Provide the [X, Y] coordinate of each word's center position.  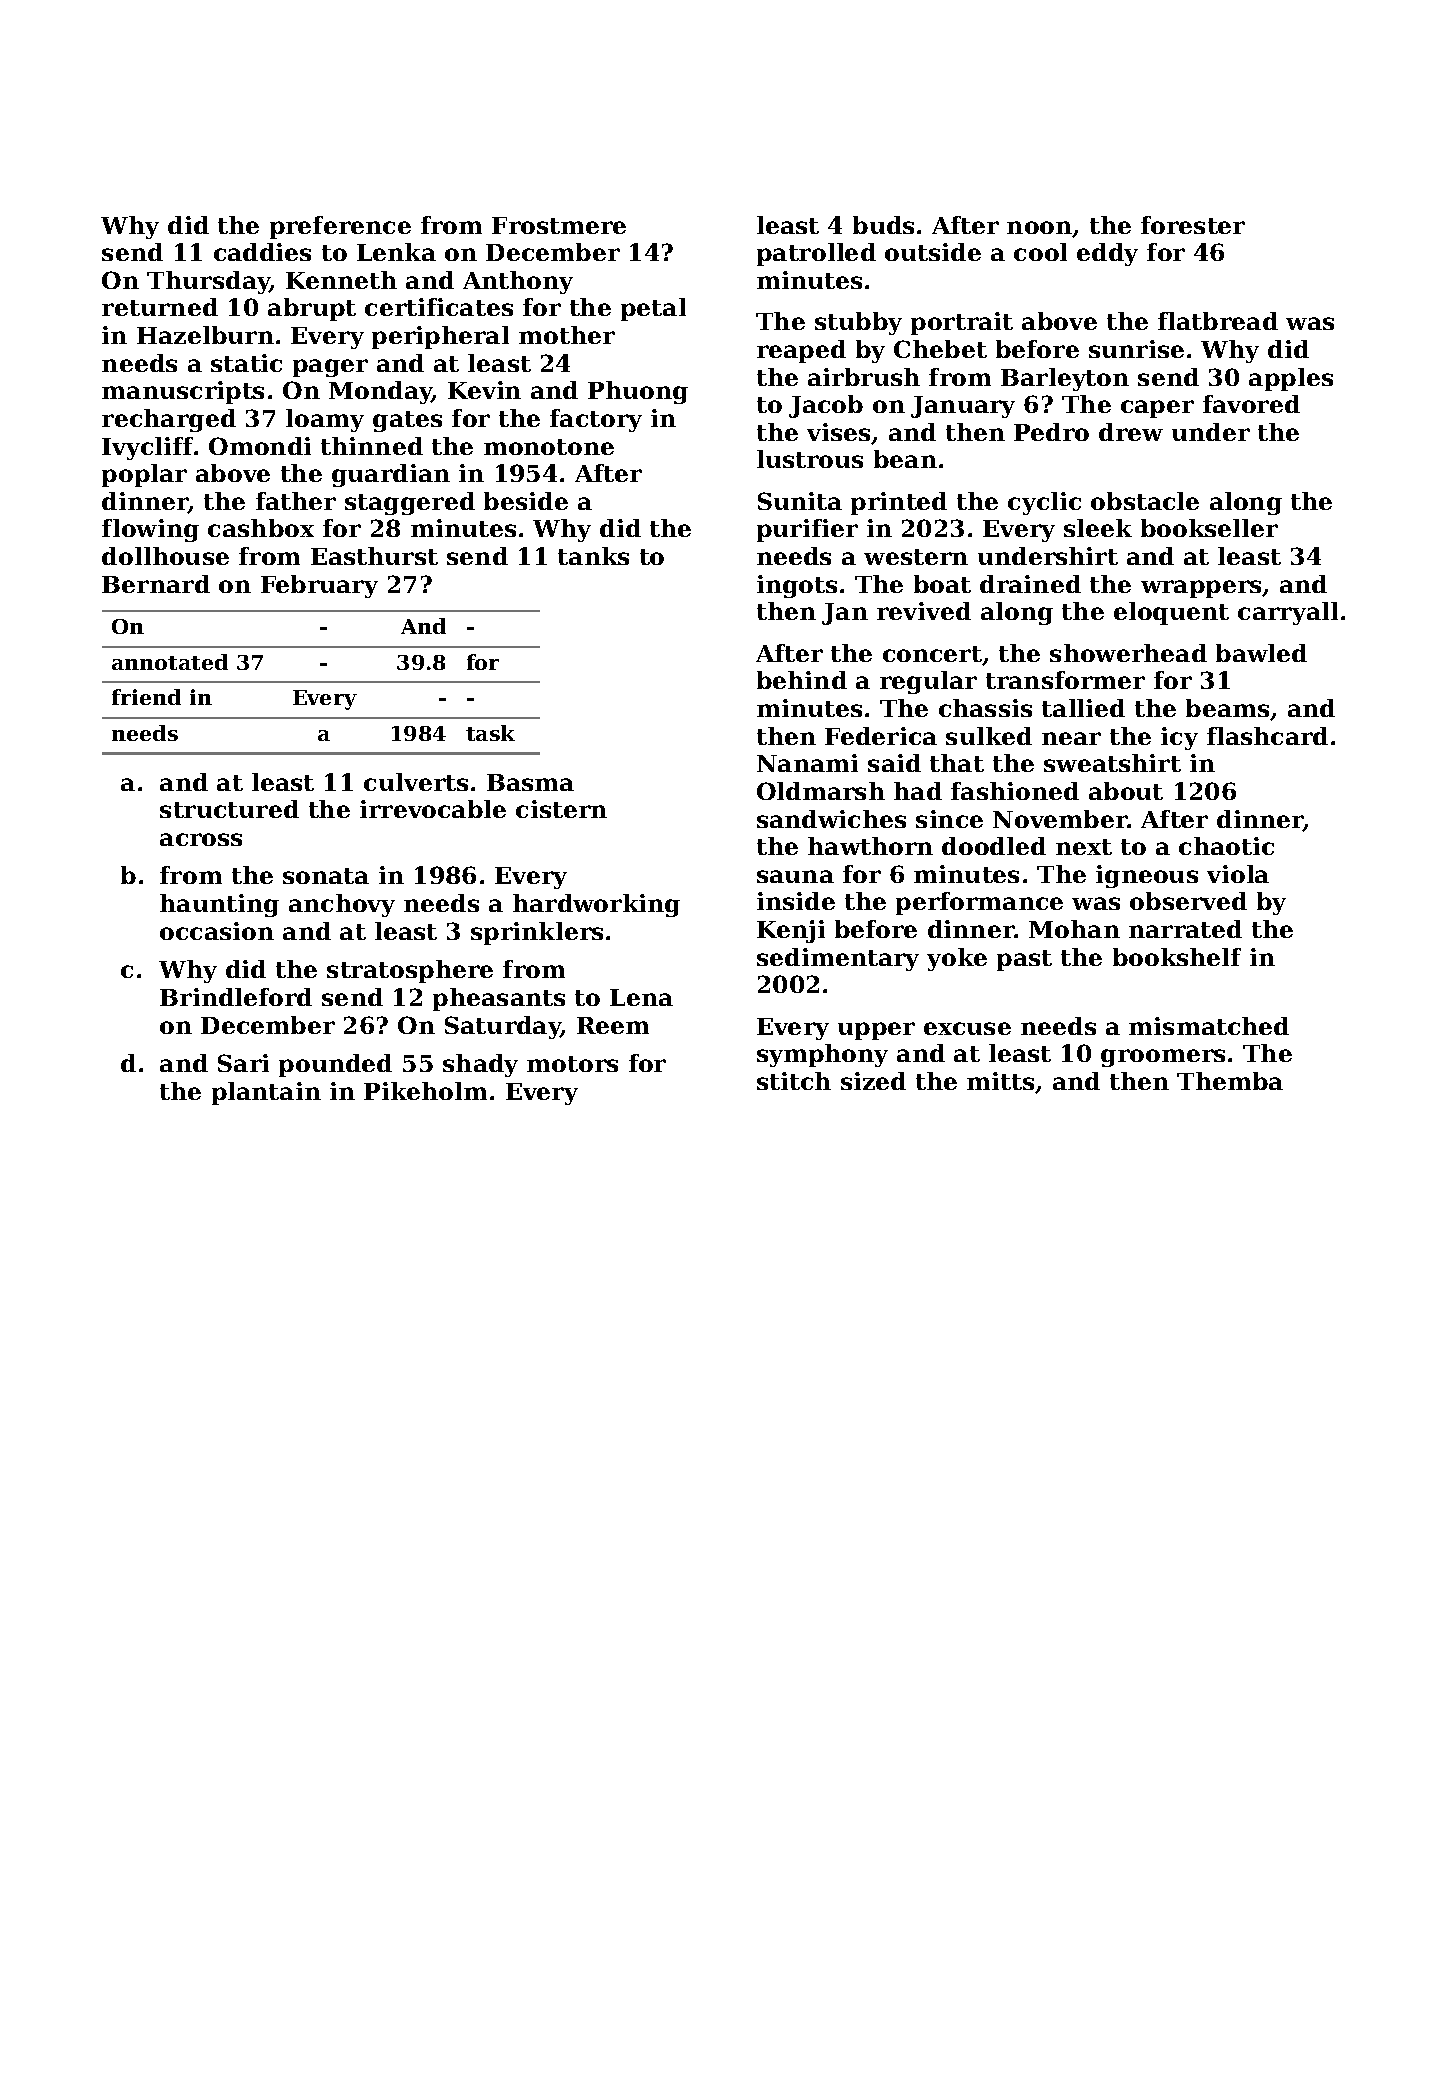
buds [883, 225]
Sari [243, 1063]
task [490, 733]
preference [340, 227]
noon [1040, 229]
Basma [530, 782]
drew [1131, 432]
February [319, 586]
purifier [807, 530]
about [1126, 791]
